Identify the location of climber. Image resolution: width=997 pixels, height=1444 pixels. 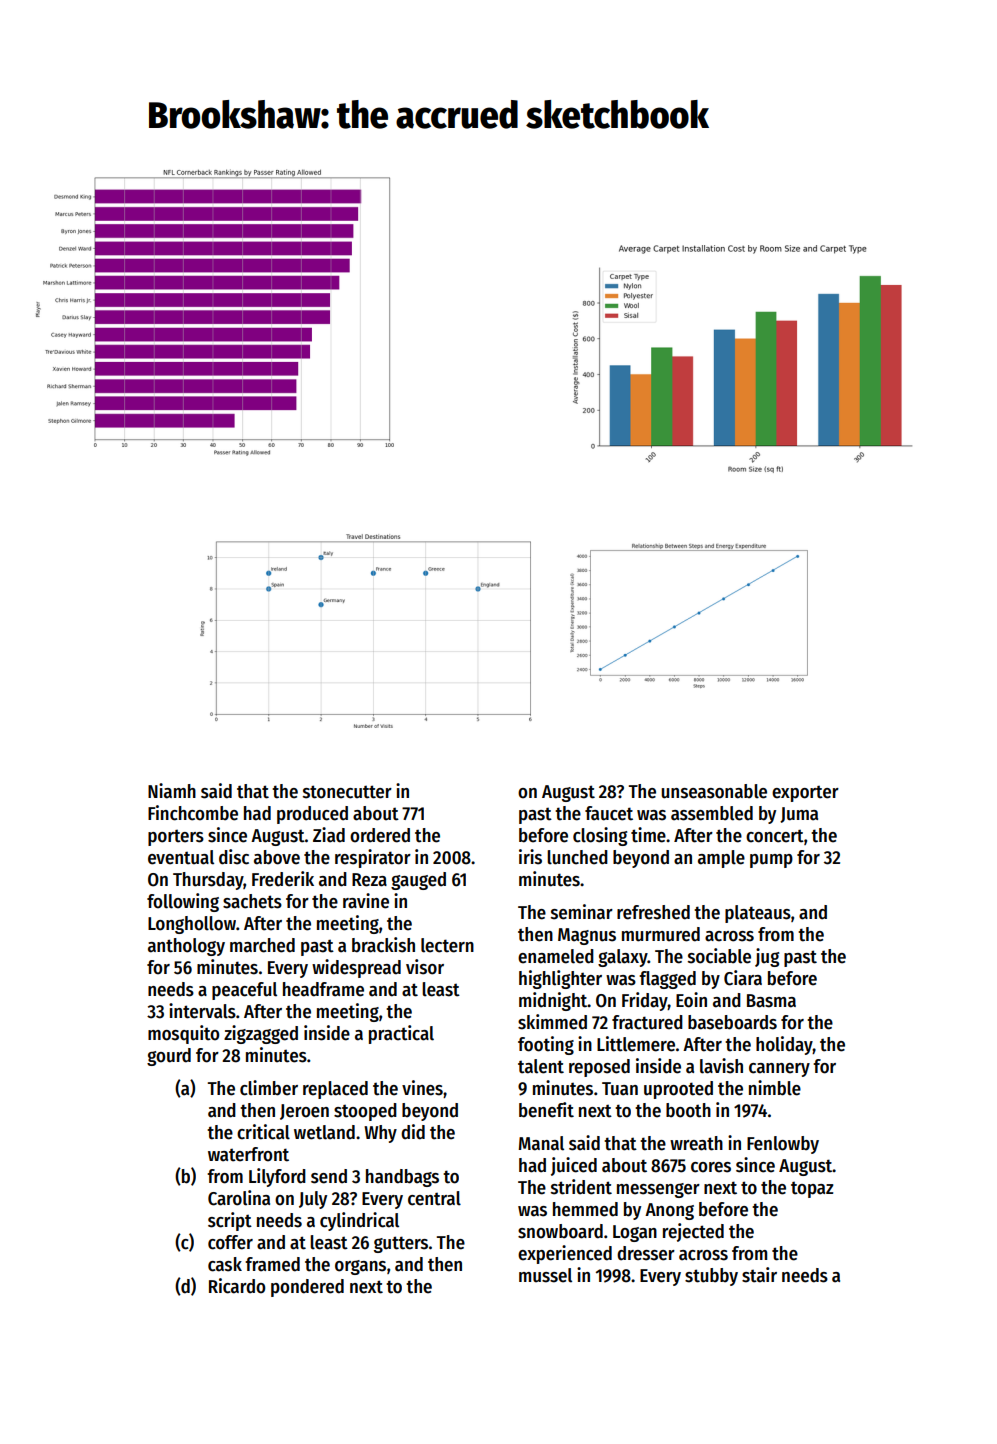
(269, 1088).
